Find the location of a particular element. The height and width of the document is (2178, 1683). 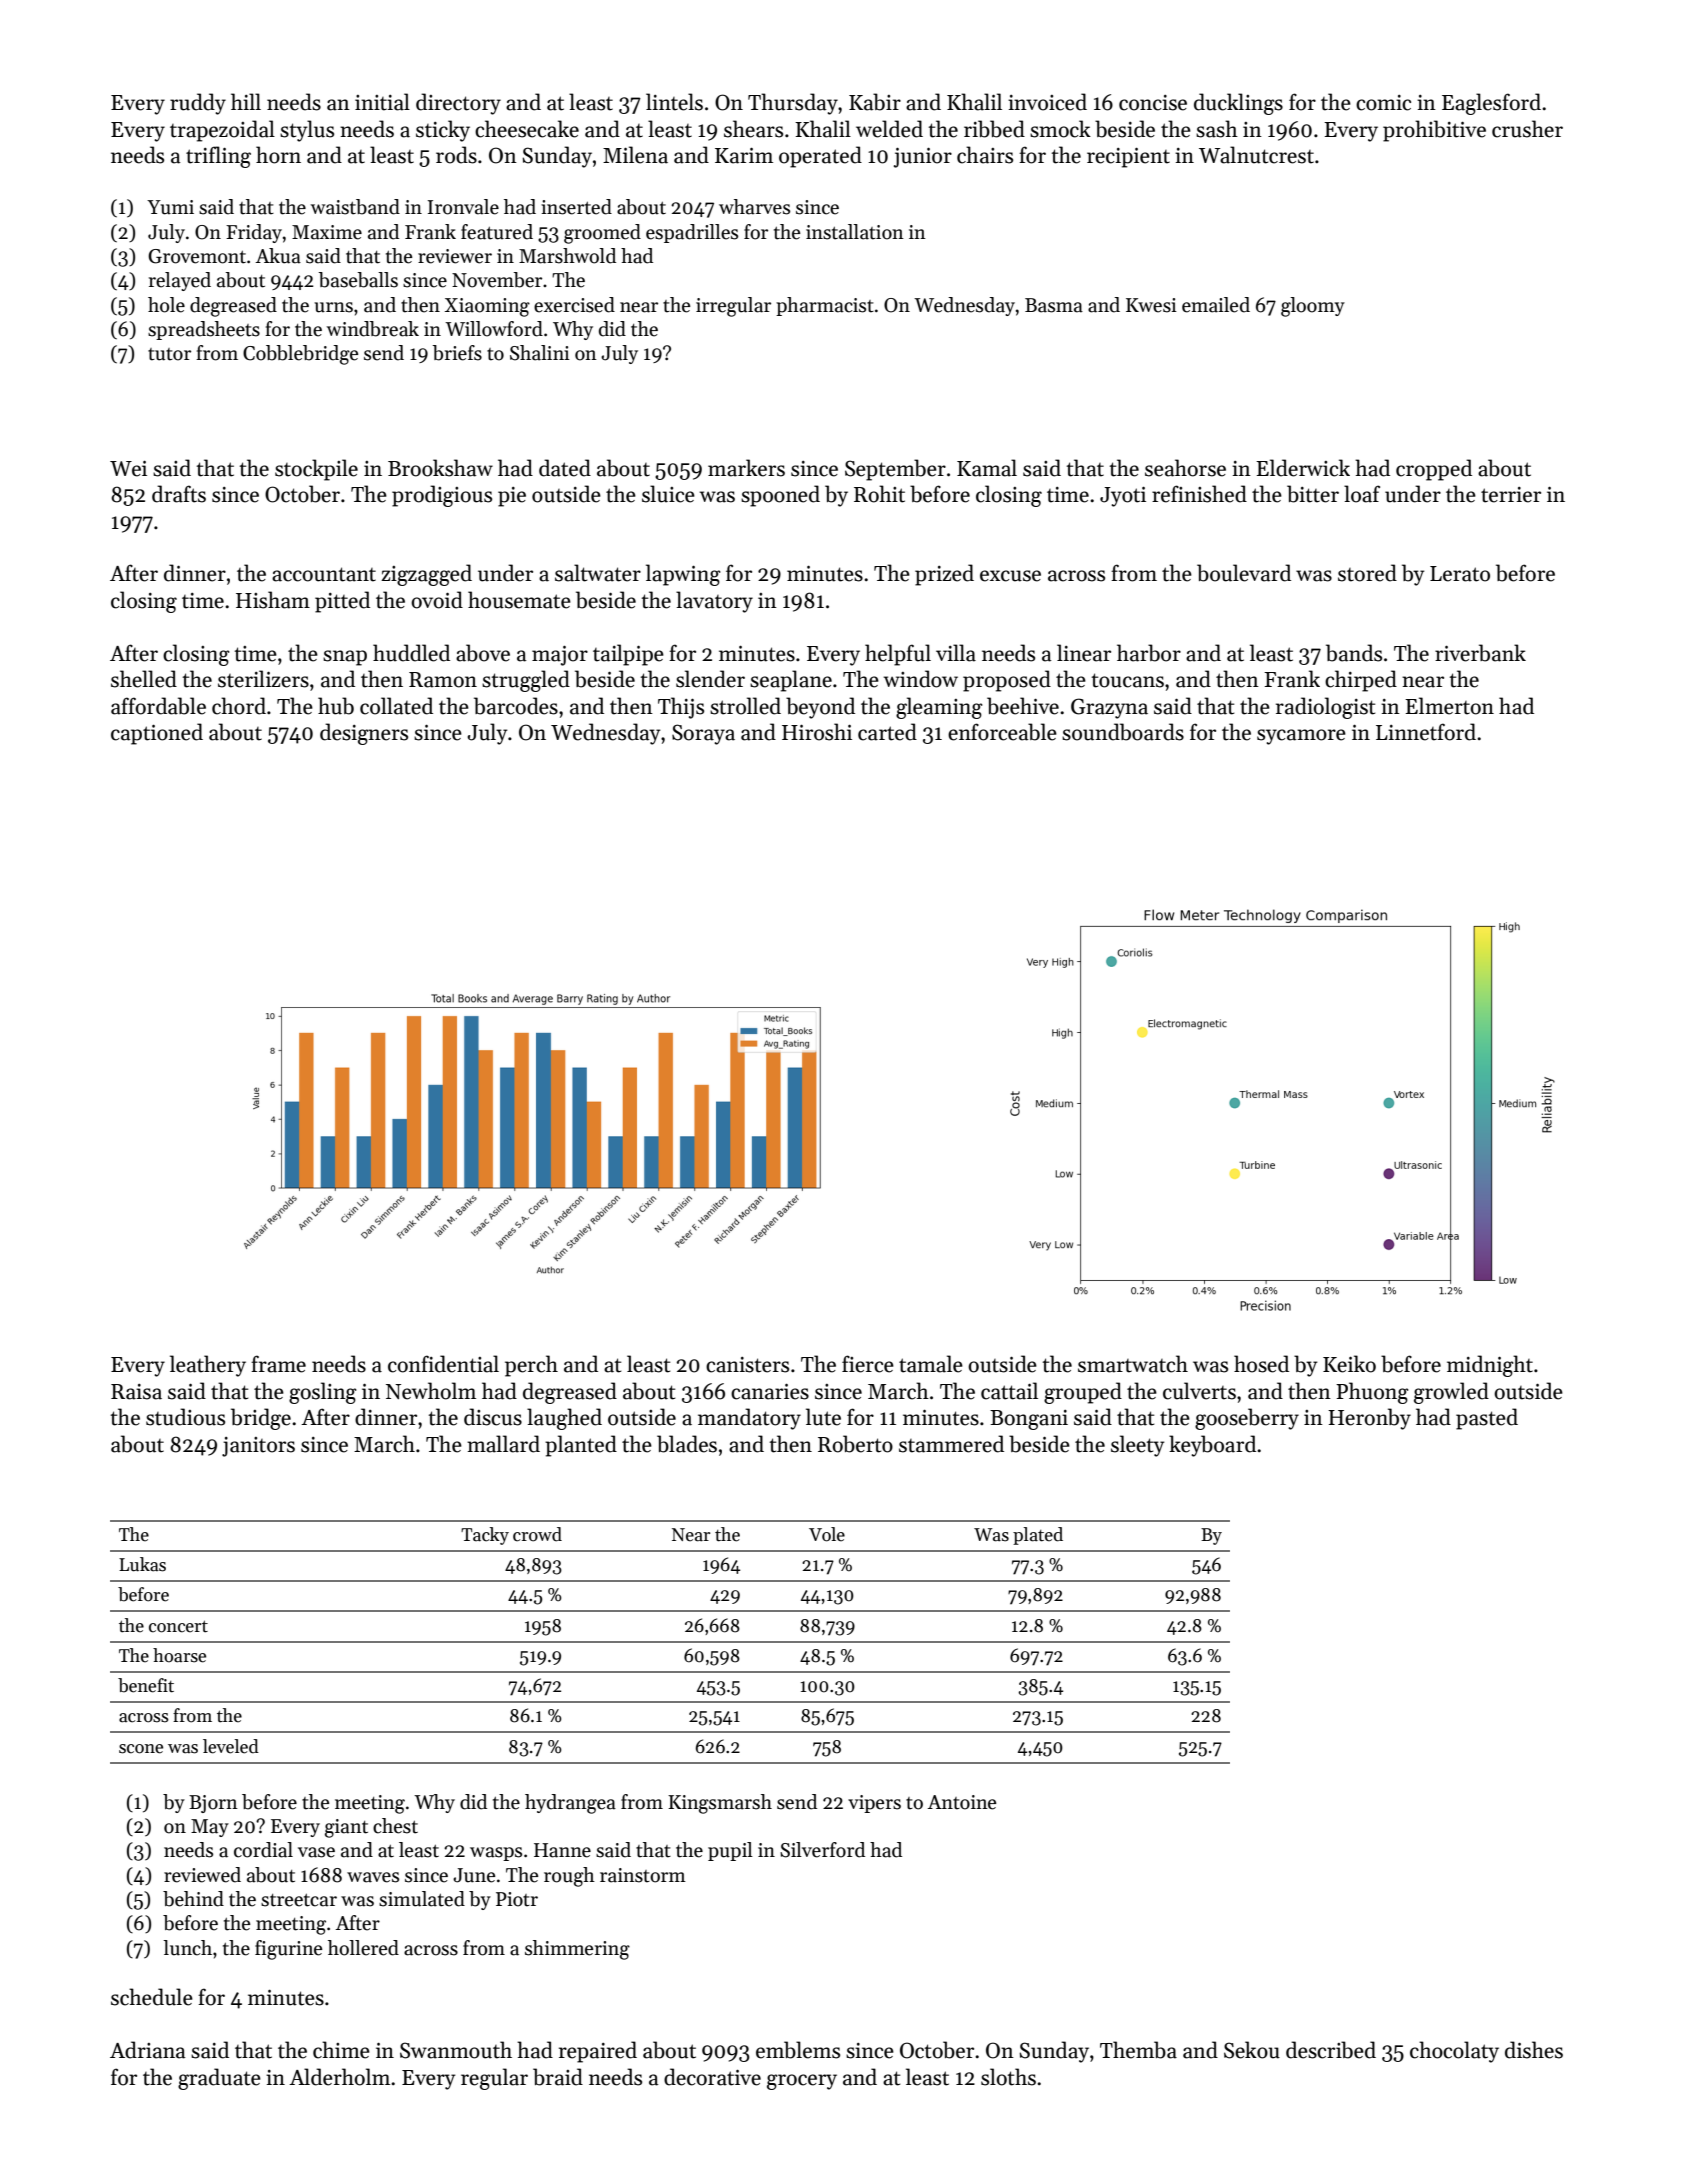

graduate is located at coordinates (219, 2079).
